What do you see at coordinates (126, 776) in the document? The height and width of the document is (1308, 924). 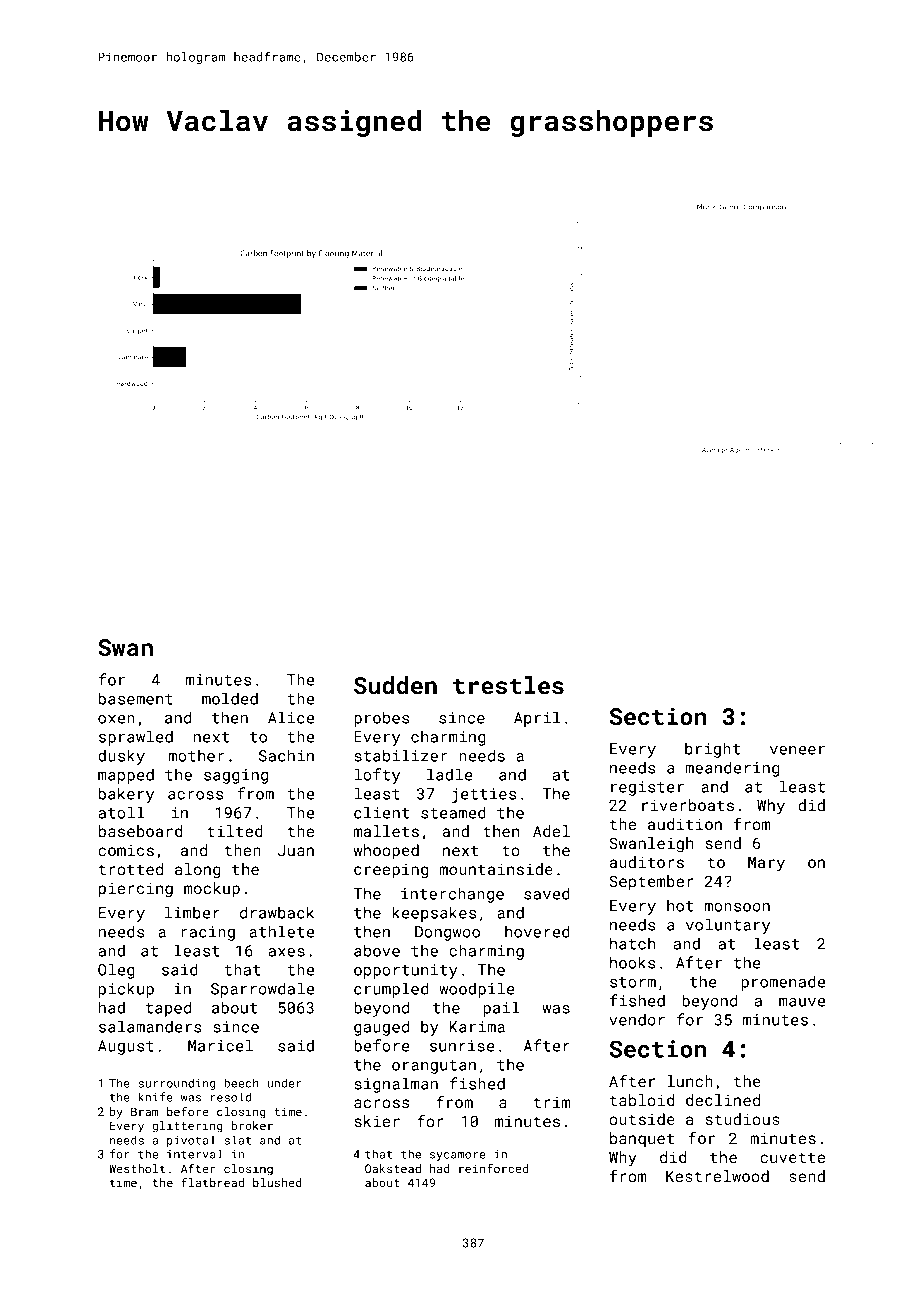 I see `mapped` at bounding box center [126, 776].
